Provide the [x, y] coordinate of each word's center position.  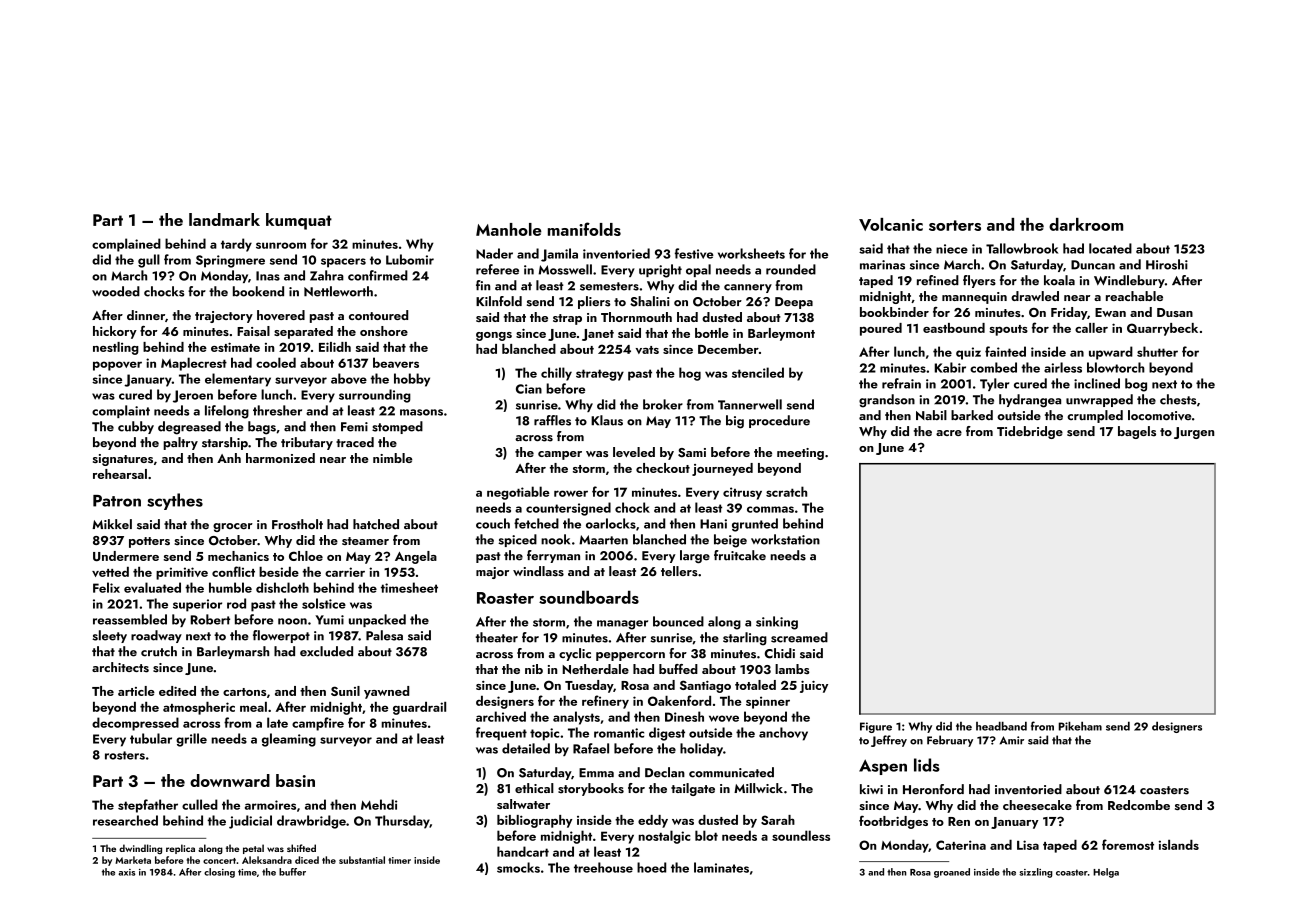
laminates [721, 867]
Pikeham [1080, 726]
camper [560, 455]
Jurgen [1194, 433]
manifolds [584, 229]
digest [667, 734]
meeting [800, 454]
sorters [955, 225]
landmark [224, 219]
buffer [292, 872]
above [349, 378]
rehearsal [120, 474]
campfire [318, 724]
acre [949, 433]
